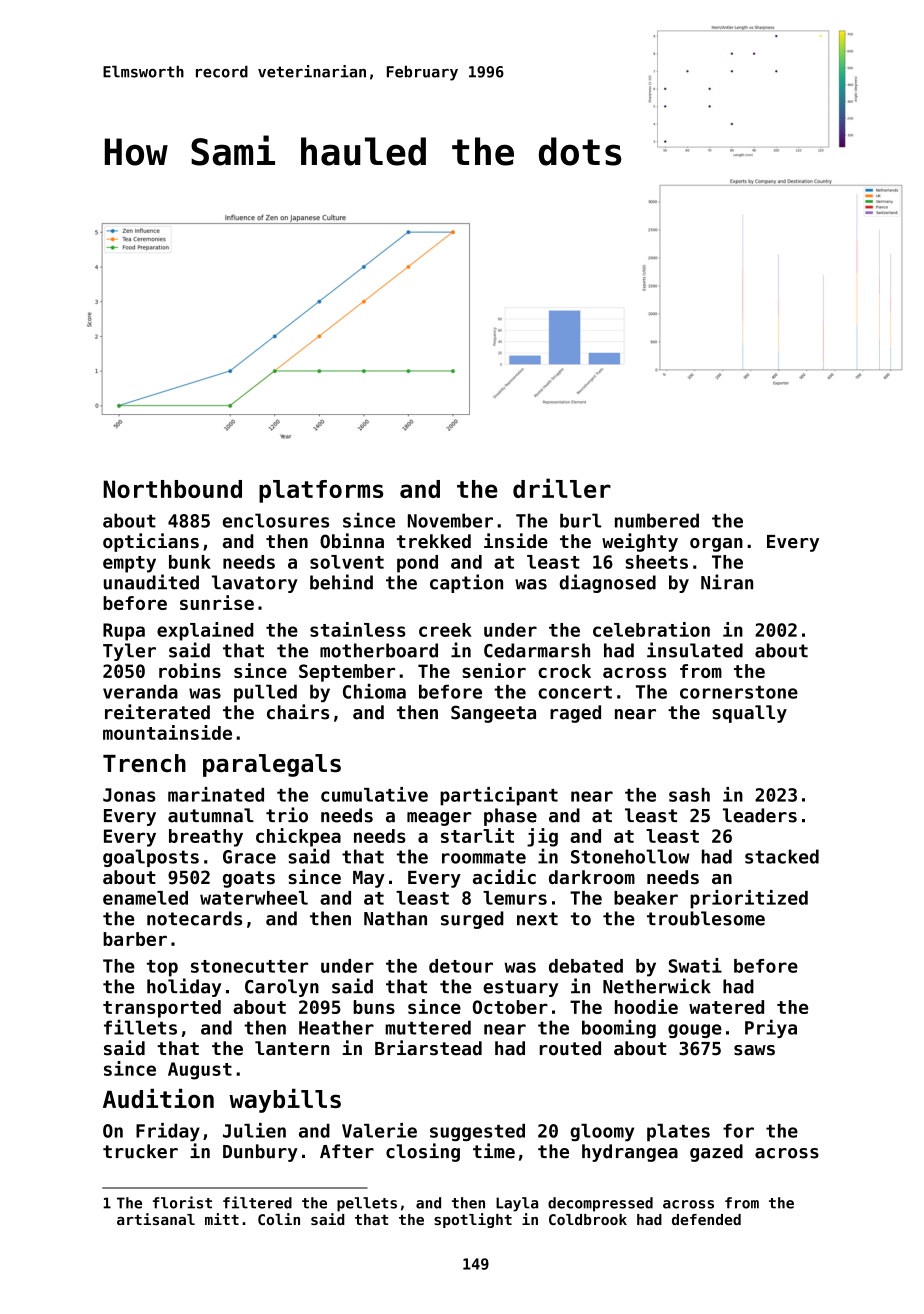 This document has width=924, height=1314. I want to click on trucker, so click(140, 1151).
